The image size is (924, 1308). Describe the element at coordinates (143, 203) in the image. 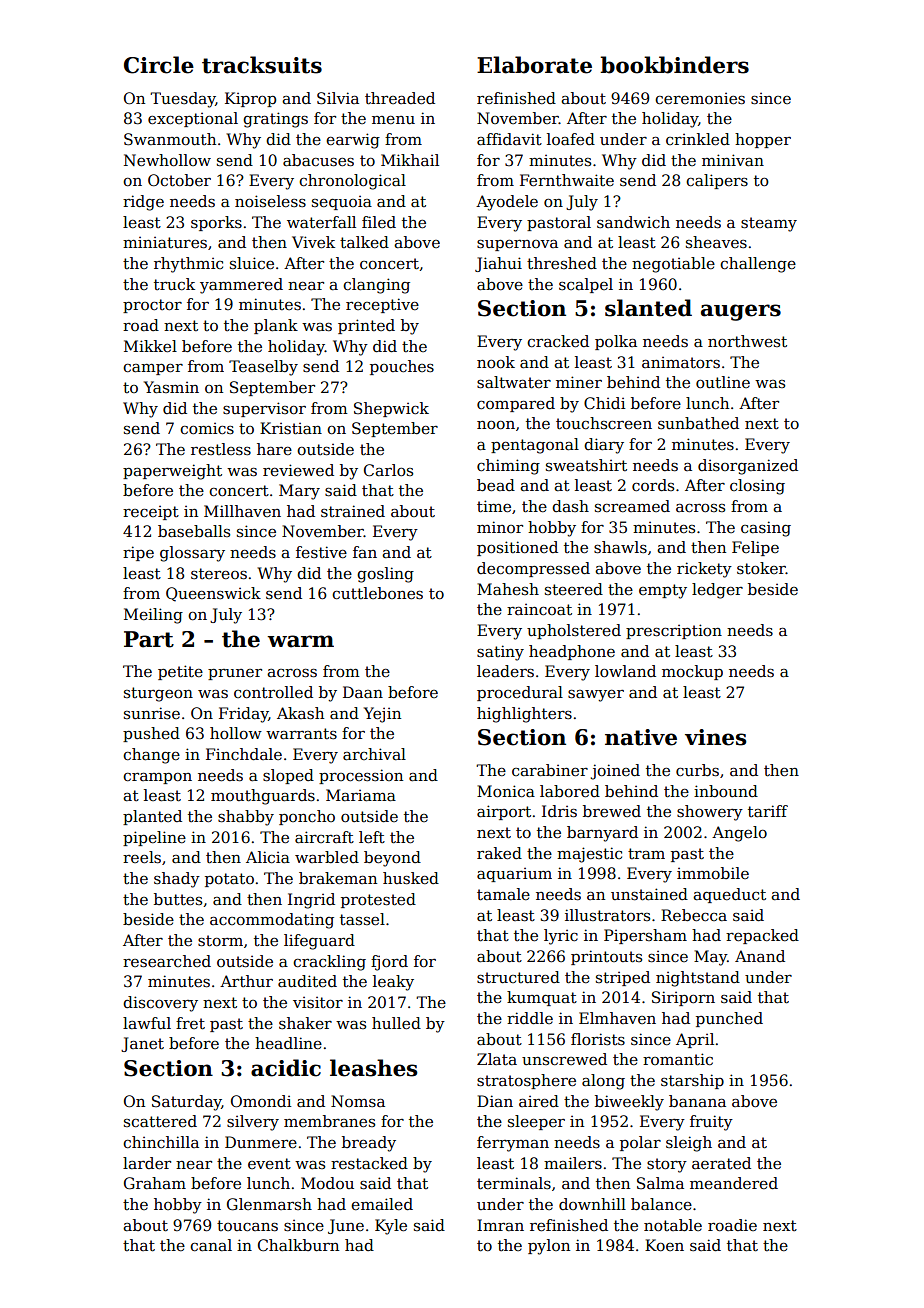

I see `ridge` at that location.
